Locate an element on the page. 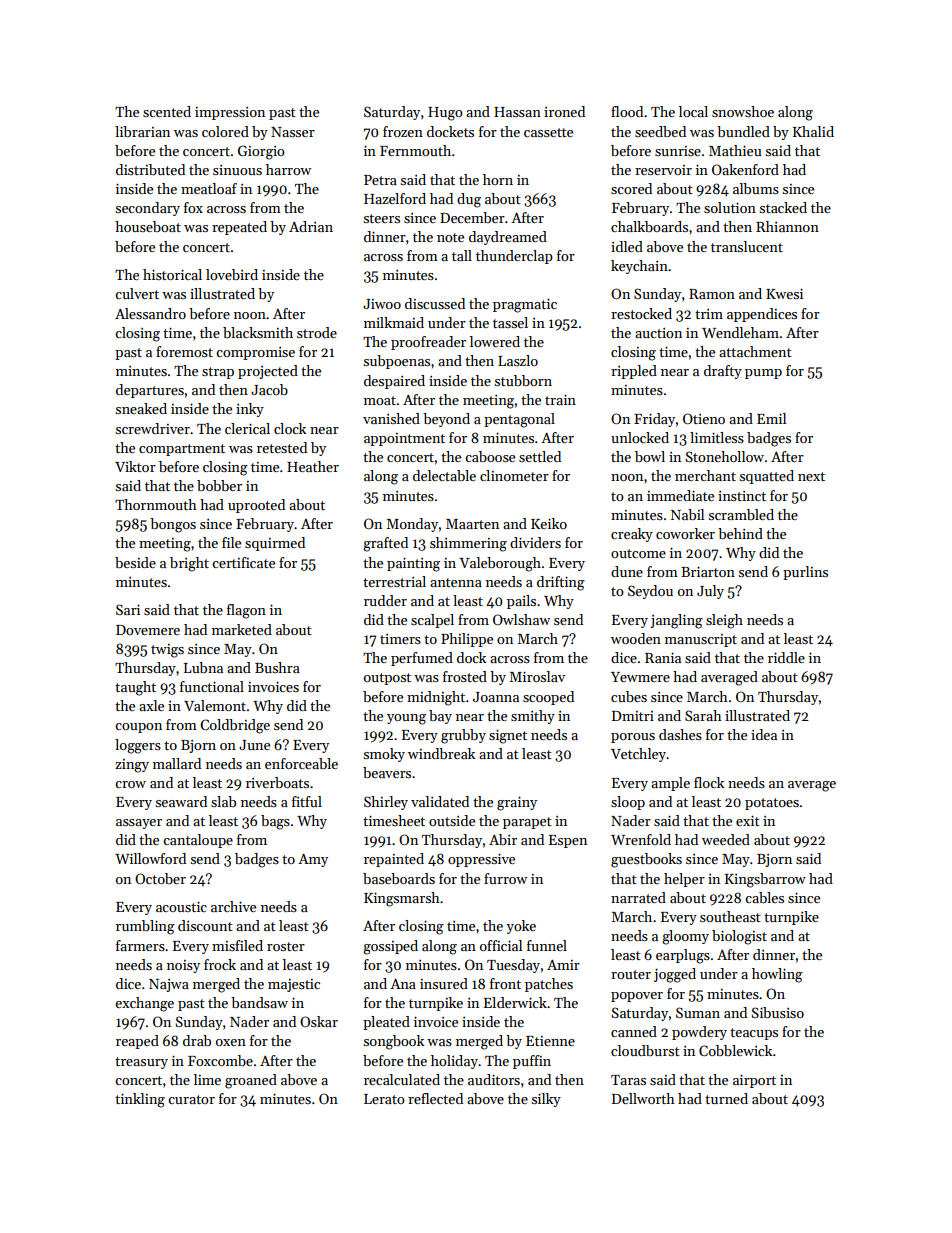 The height and width of the document is (1233, 952). Amy is located at coordinates (313, 860).
